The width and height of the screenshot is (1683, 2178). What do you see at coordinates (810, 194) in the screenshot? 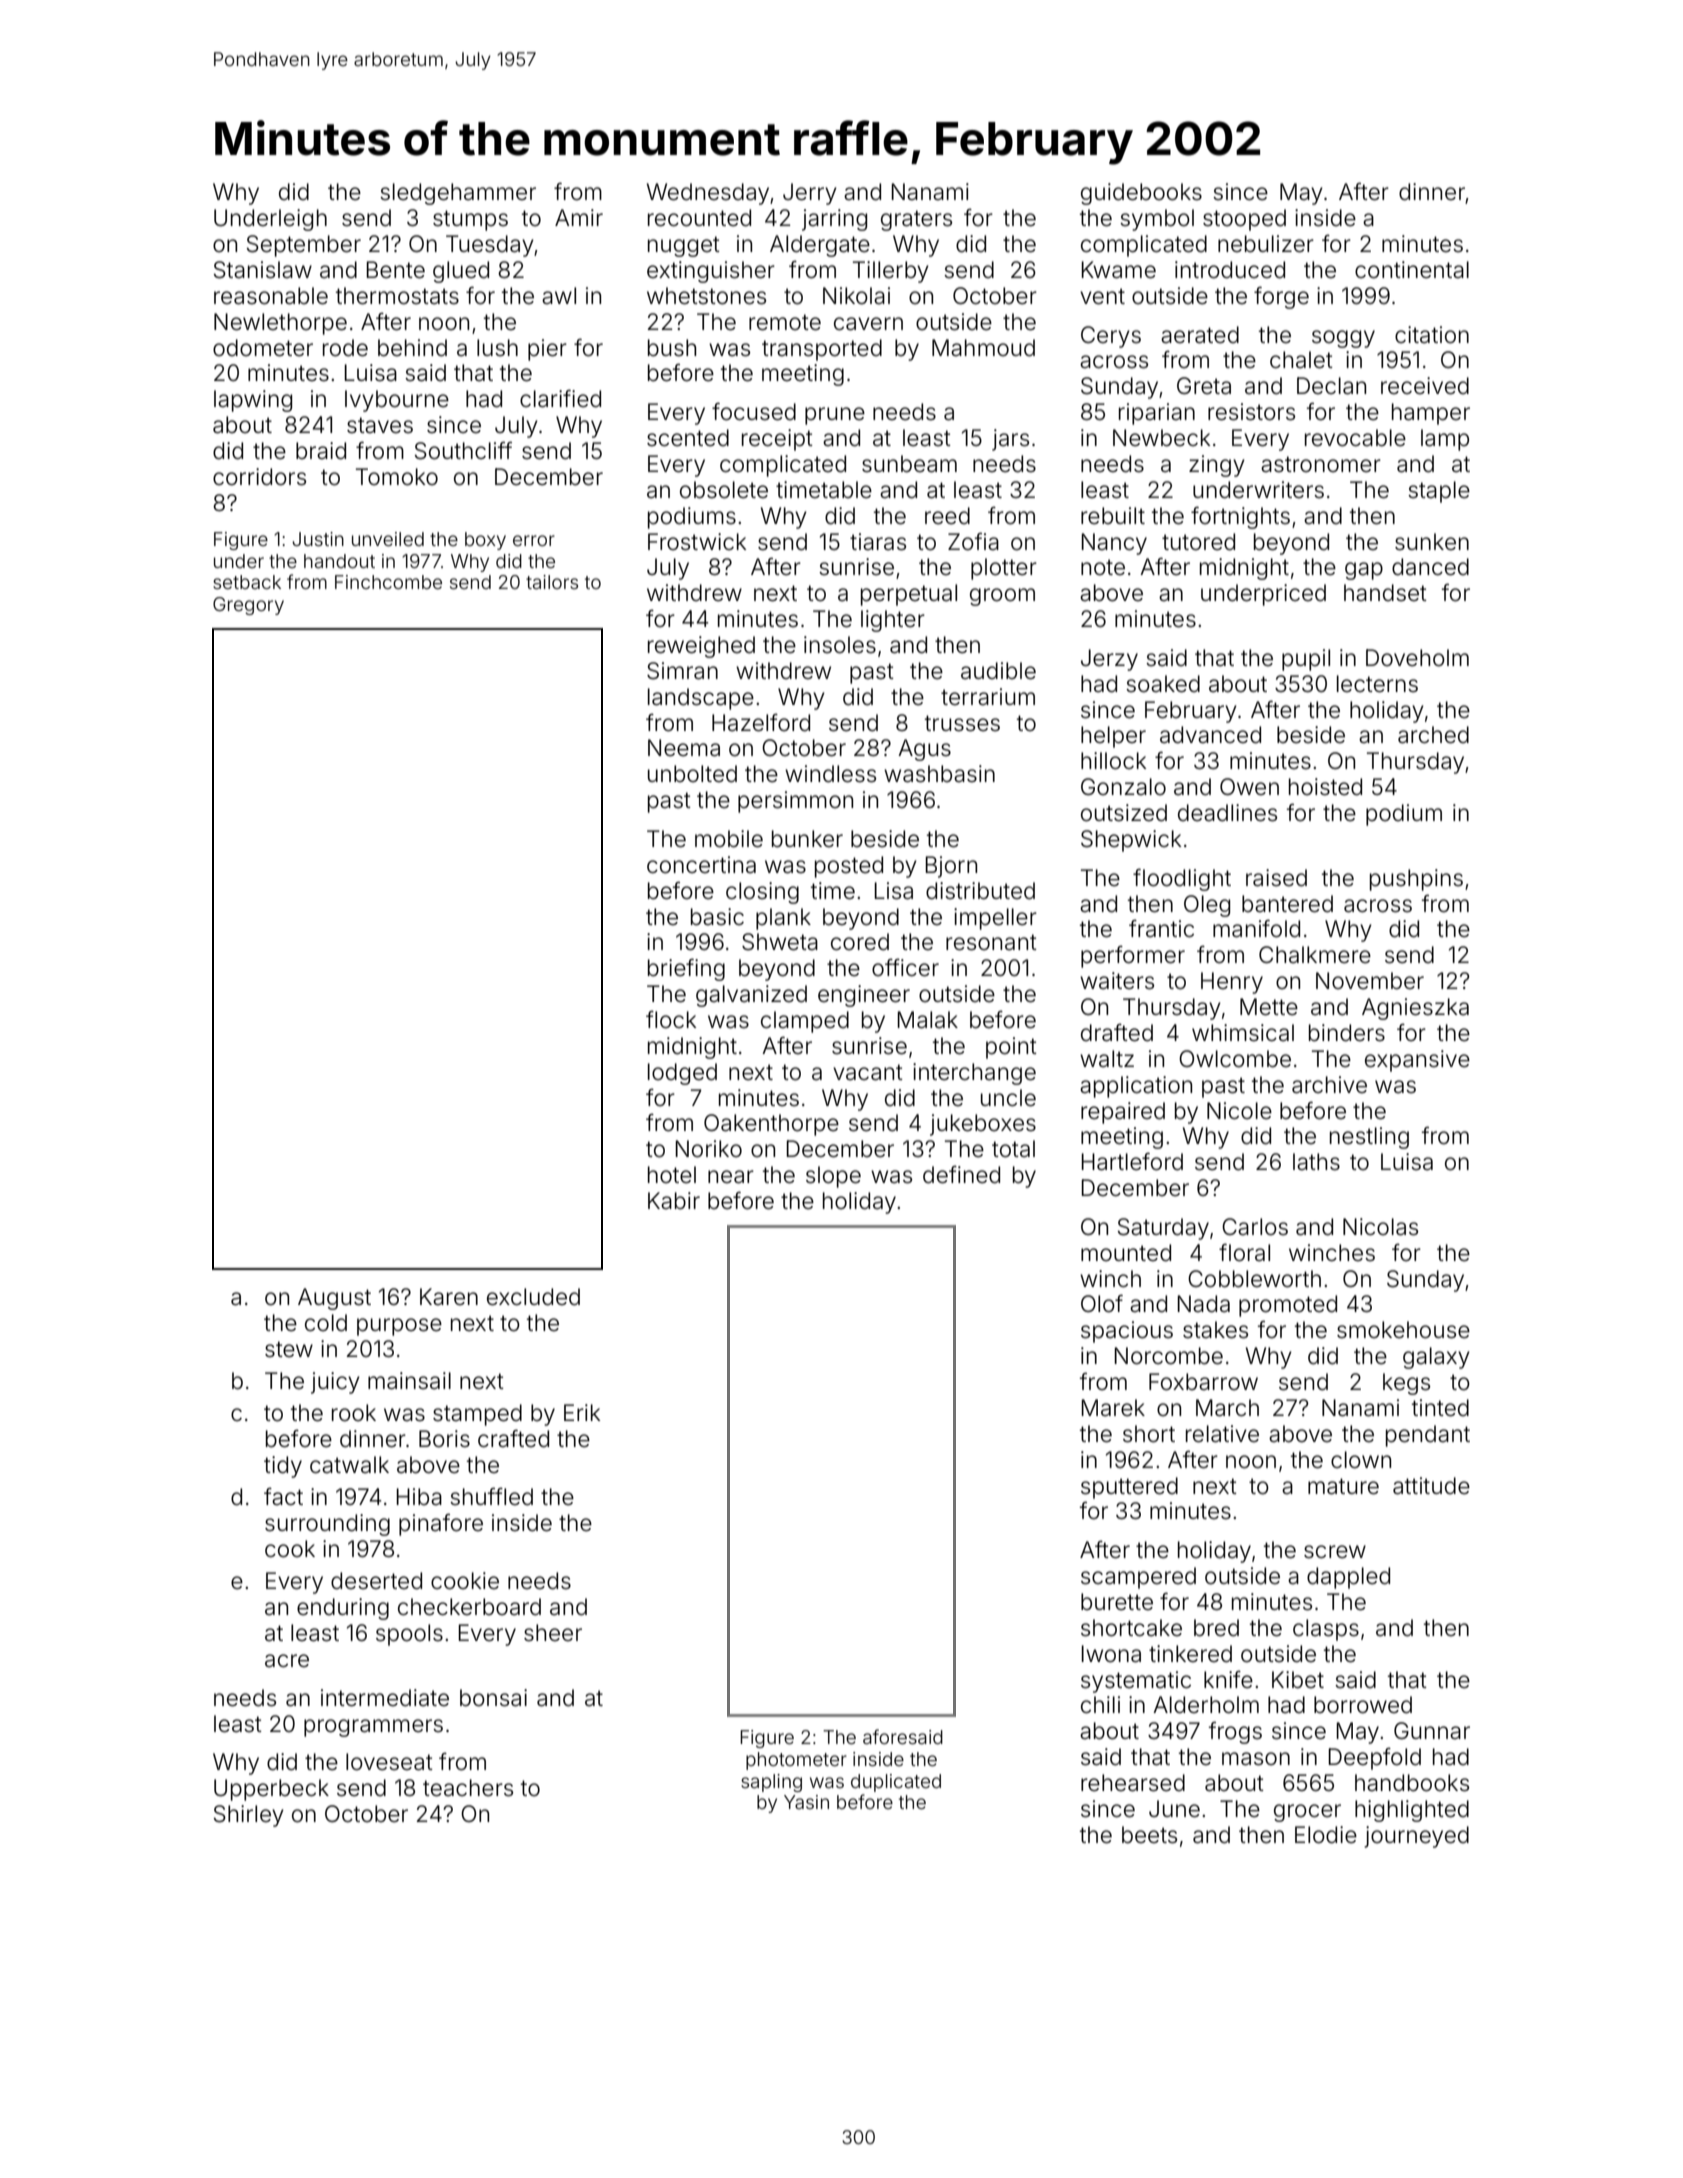
I see `Jerry` at bounding box center [810, 194].
